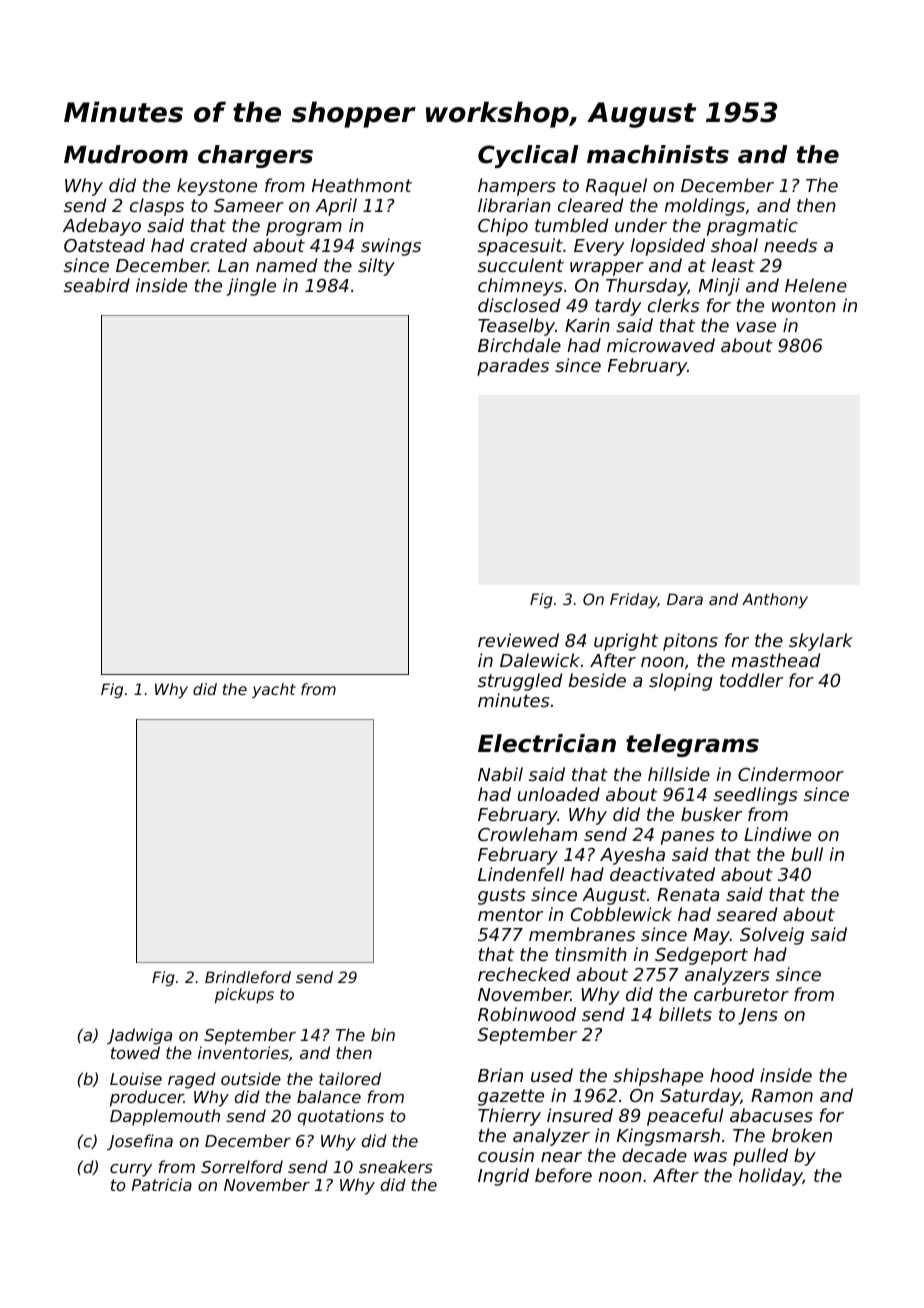  What do you see at coordinates (248, 977) in the screenshot?
I see `Brindleford` at bounding box center [248, 977].
